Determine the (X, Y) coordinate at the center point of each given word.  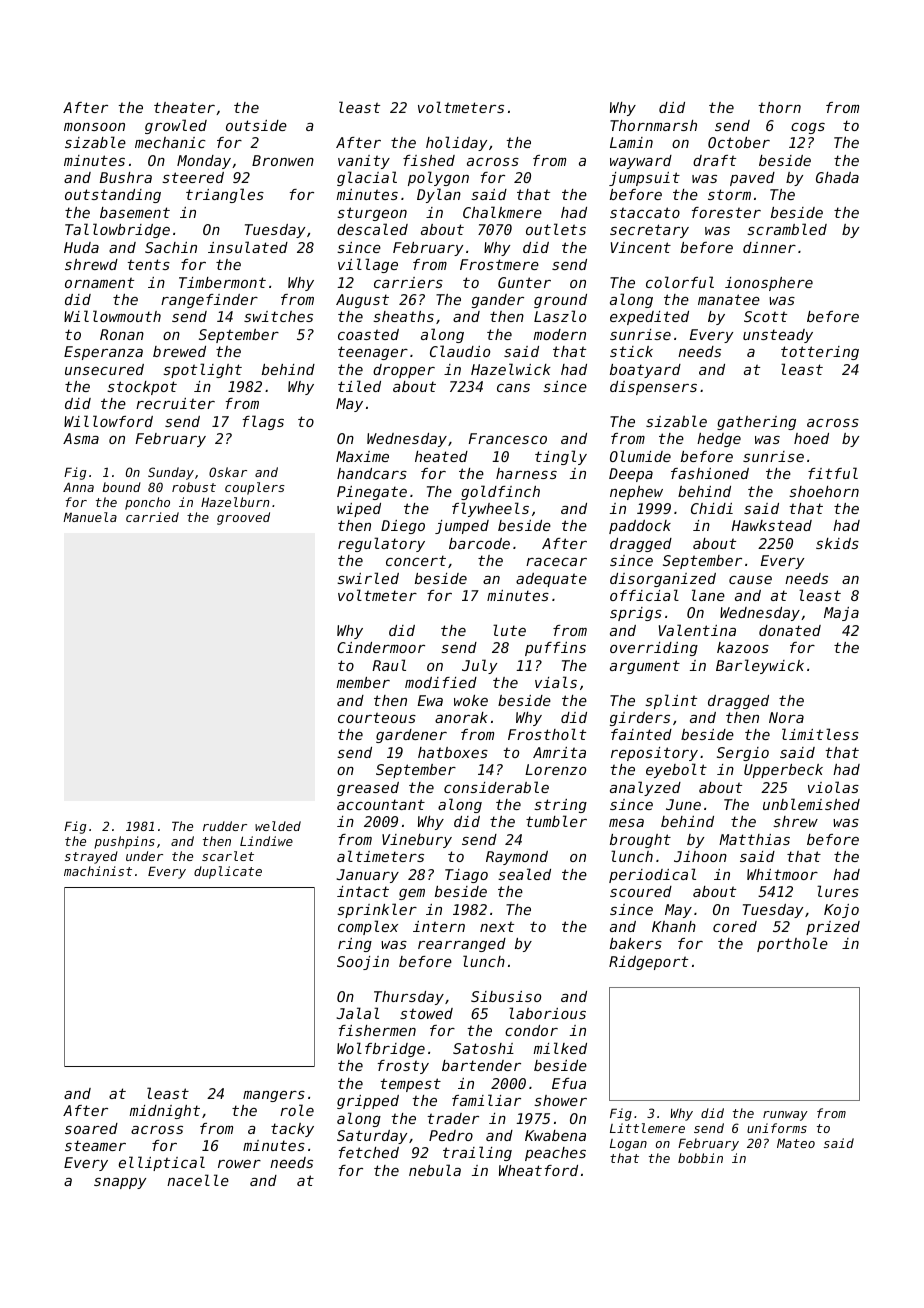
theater (184, 107)
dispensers (653, 388)
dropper (404, 371)
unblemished (811, 804)
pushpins (124, 842)
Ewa (430, 700)
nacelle (198, 1180)
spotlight (202, 370)
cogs (808, 128)
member (363, 682)
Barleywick (760, 666)
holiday (456, 143)
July (479, 666)
